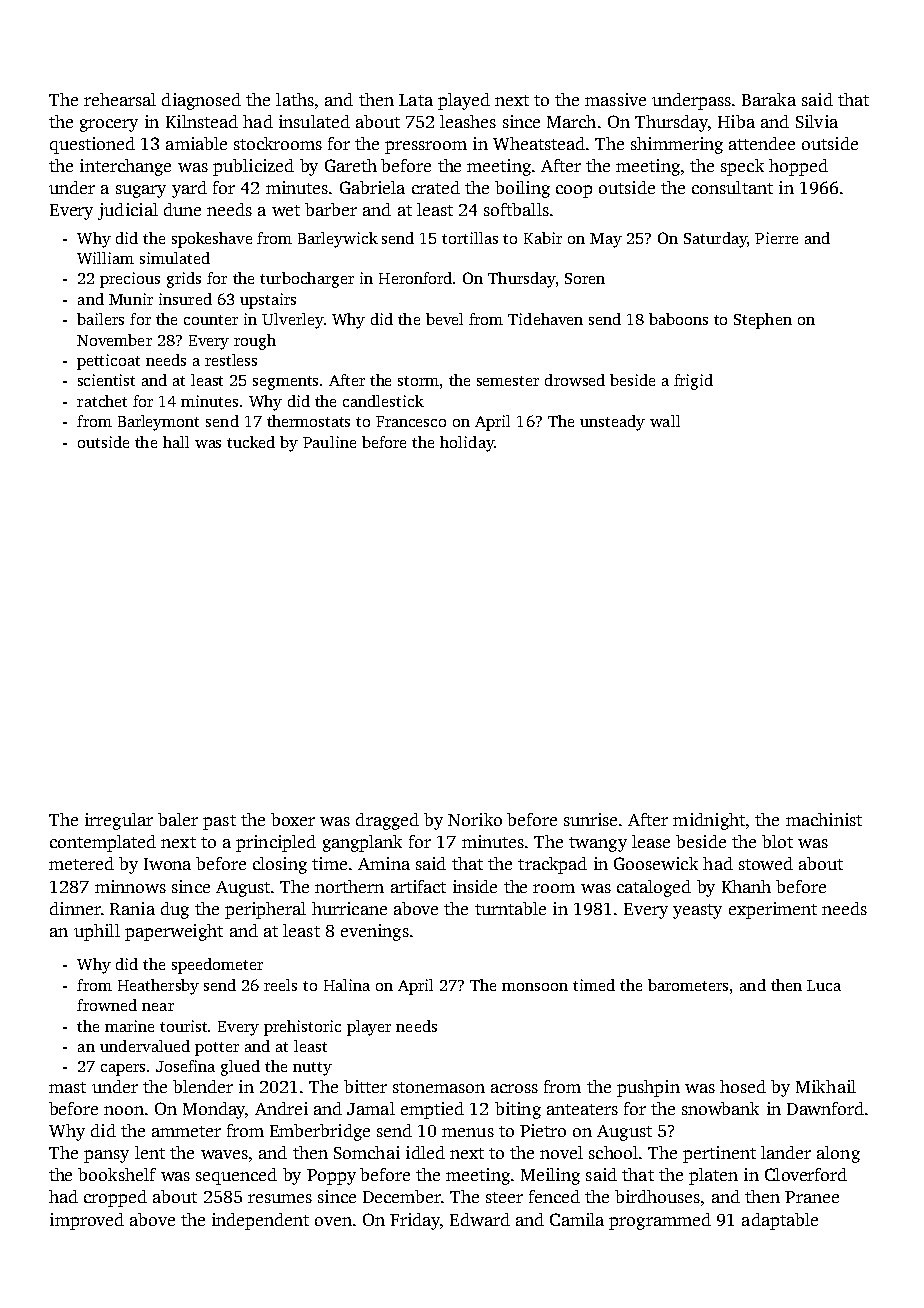 This document has height=1308, width=924. Describe the element at coordinates (817, 121) in the document. I see `Silvia` at that location.
